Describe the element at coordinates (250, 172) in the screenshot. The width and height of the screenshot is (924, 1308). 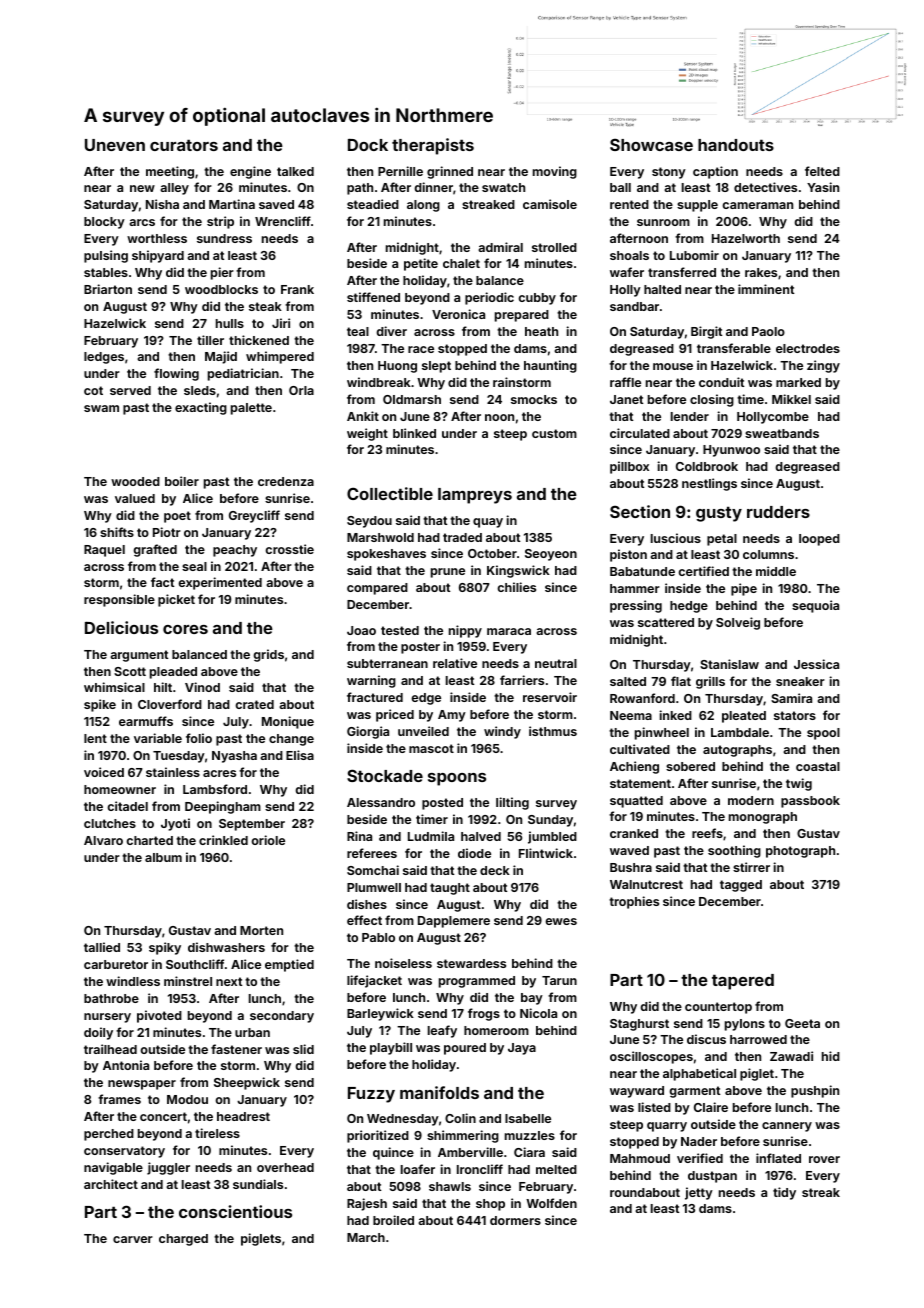
I see `engine` at that location.
